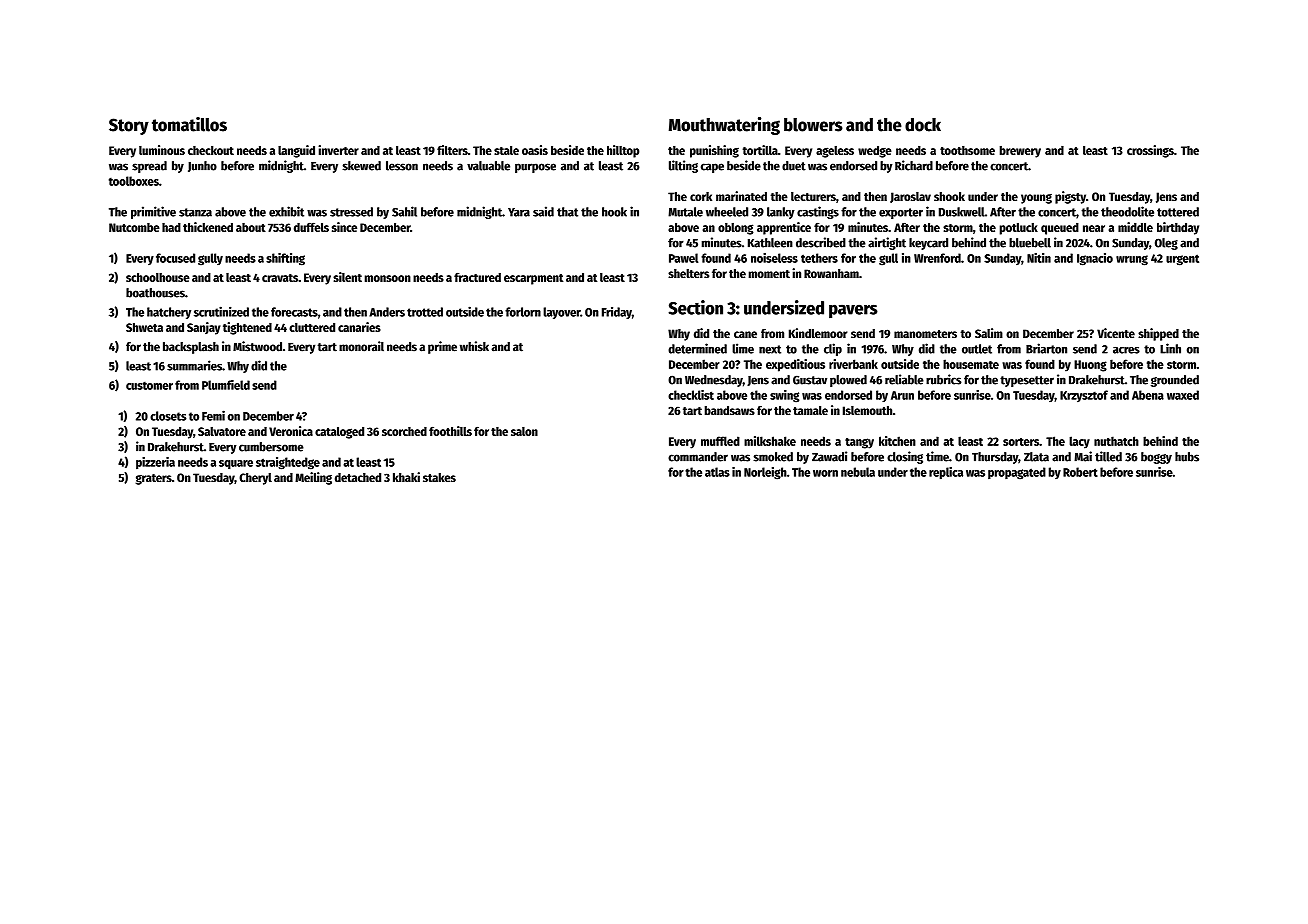  Describe the element at coordinates (765, 473) in the page. I see `Norleigh` at that location.
